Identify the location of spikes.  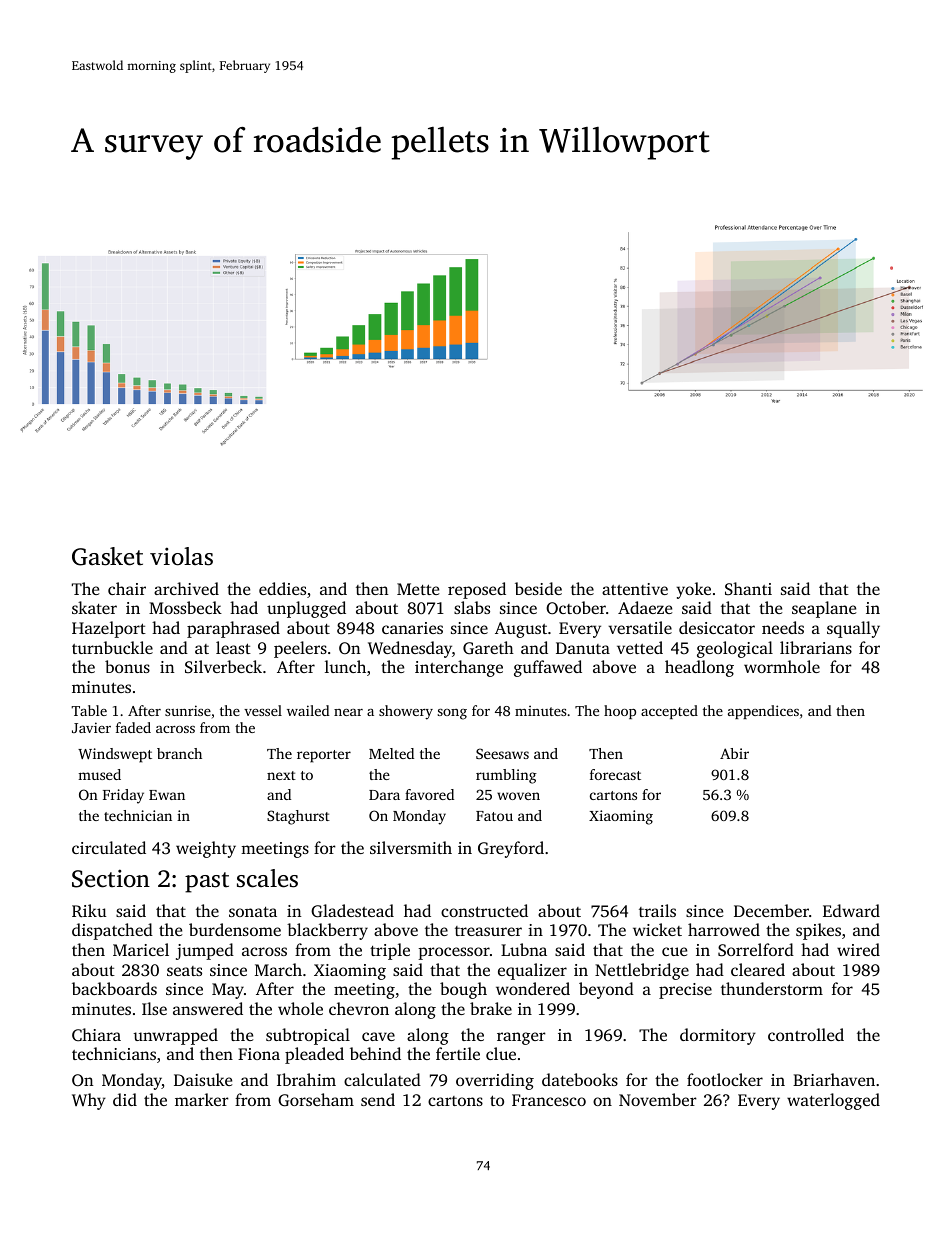
(818, 931).
